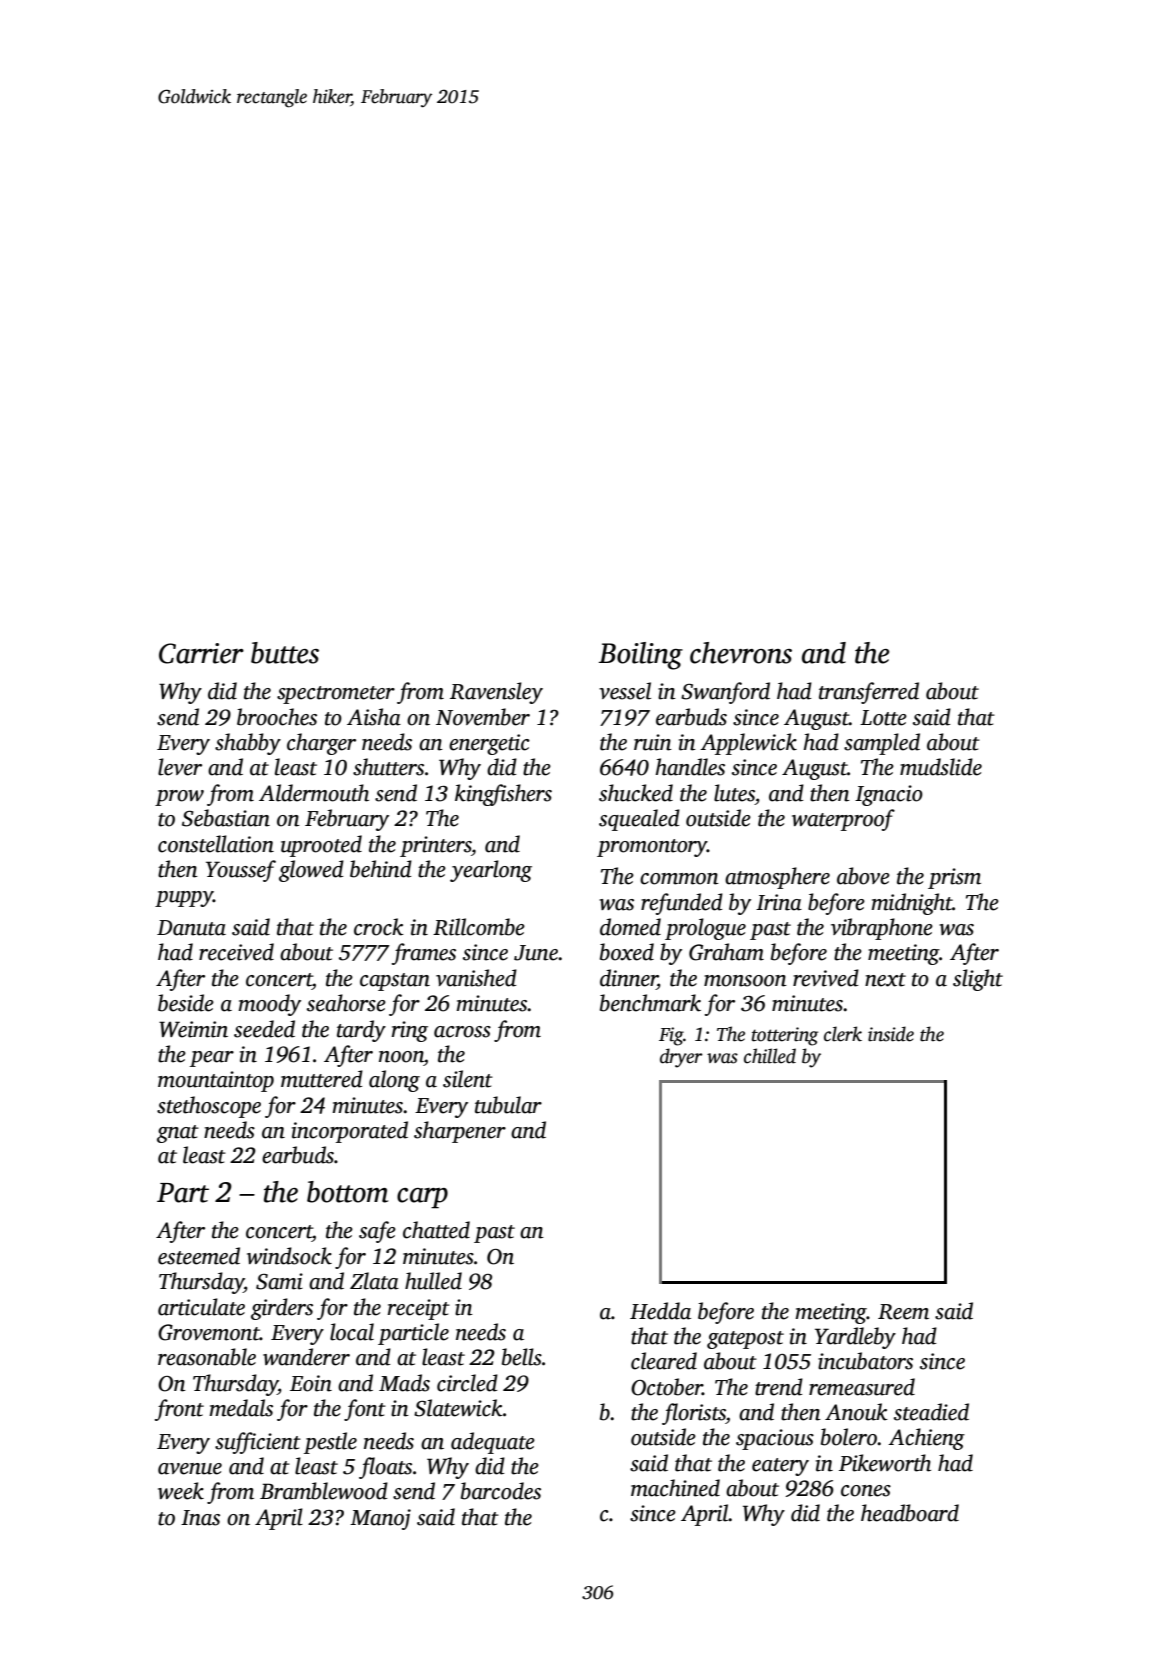 The height and width of the screenshot is (1654, 1165). I want to click on Boiling, so click(641, 656).
